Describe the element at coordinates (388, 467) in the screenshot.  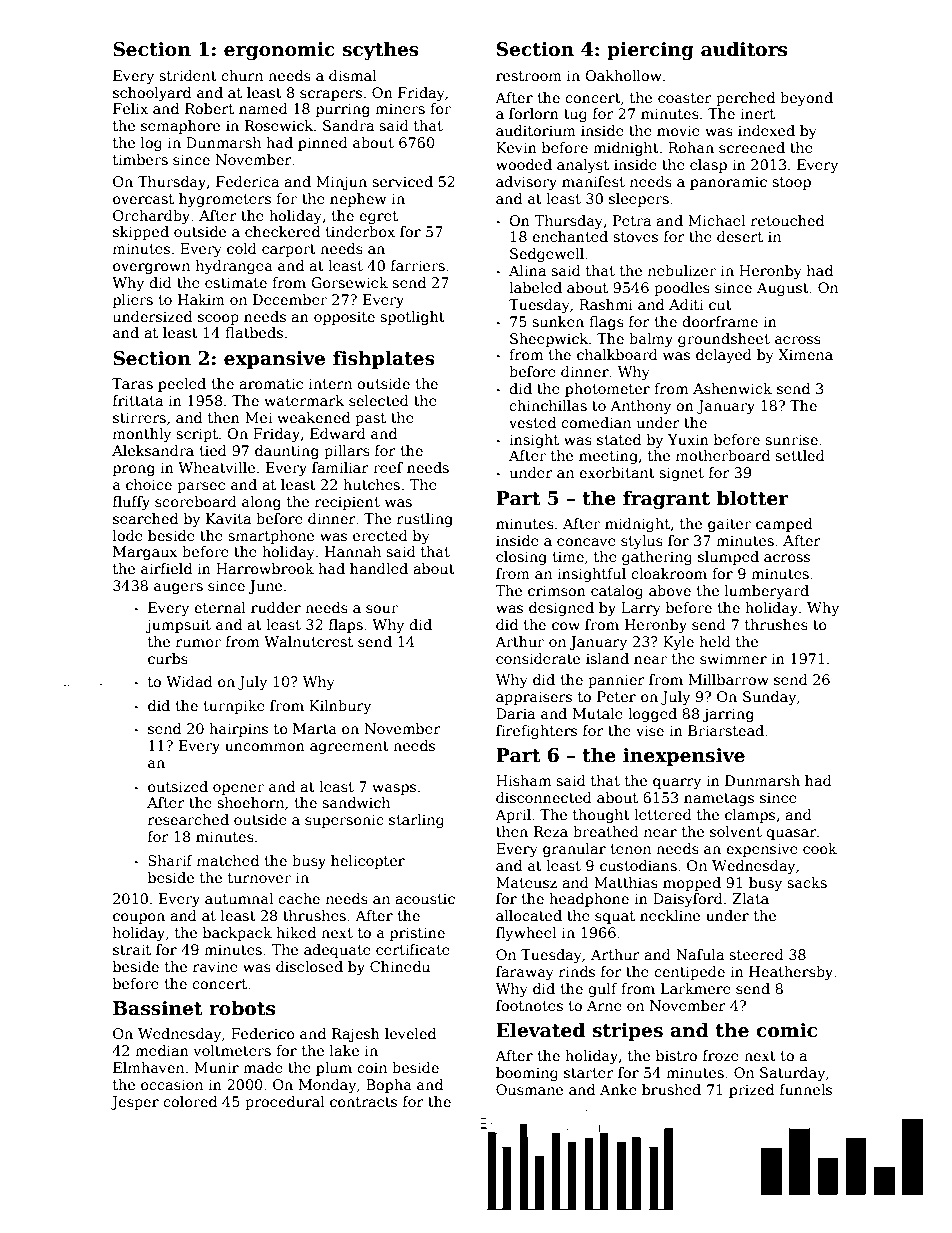
I see `reef` at that location.
